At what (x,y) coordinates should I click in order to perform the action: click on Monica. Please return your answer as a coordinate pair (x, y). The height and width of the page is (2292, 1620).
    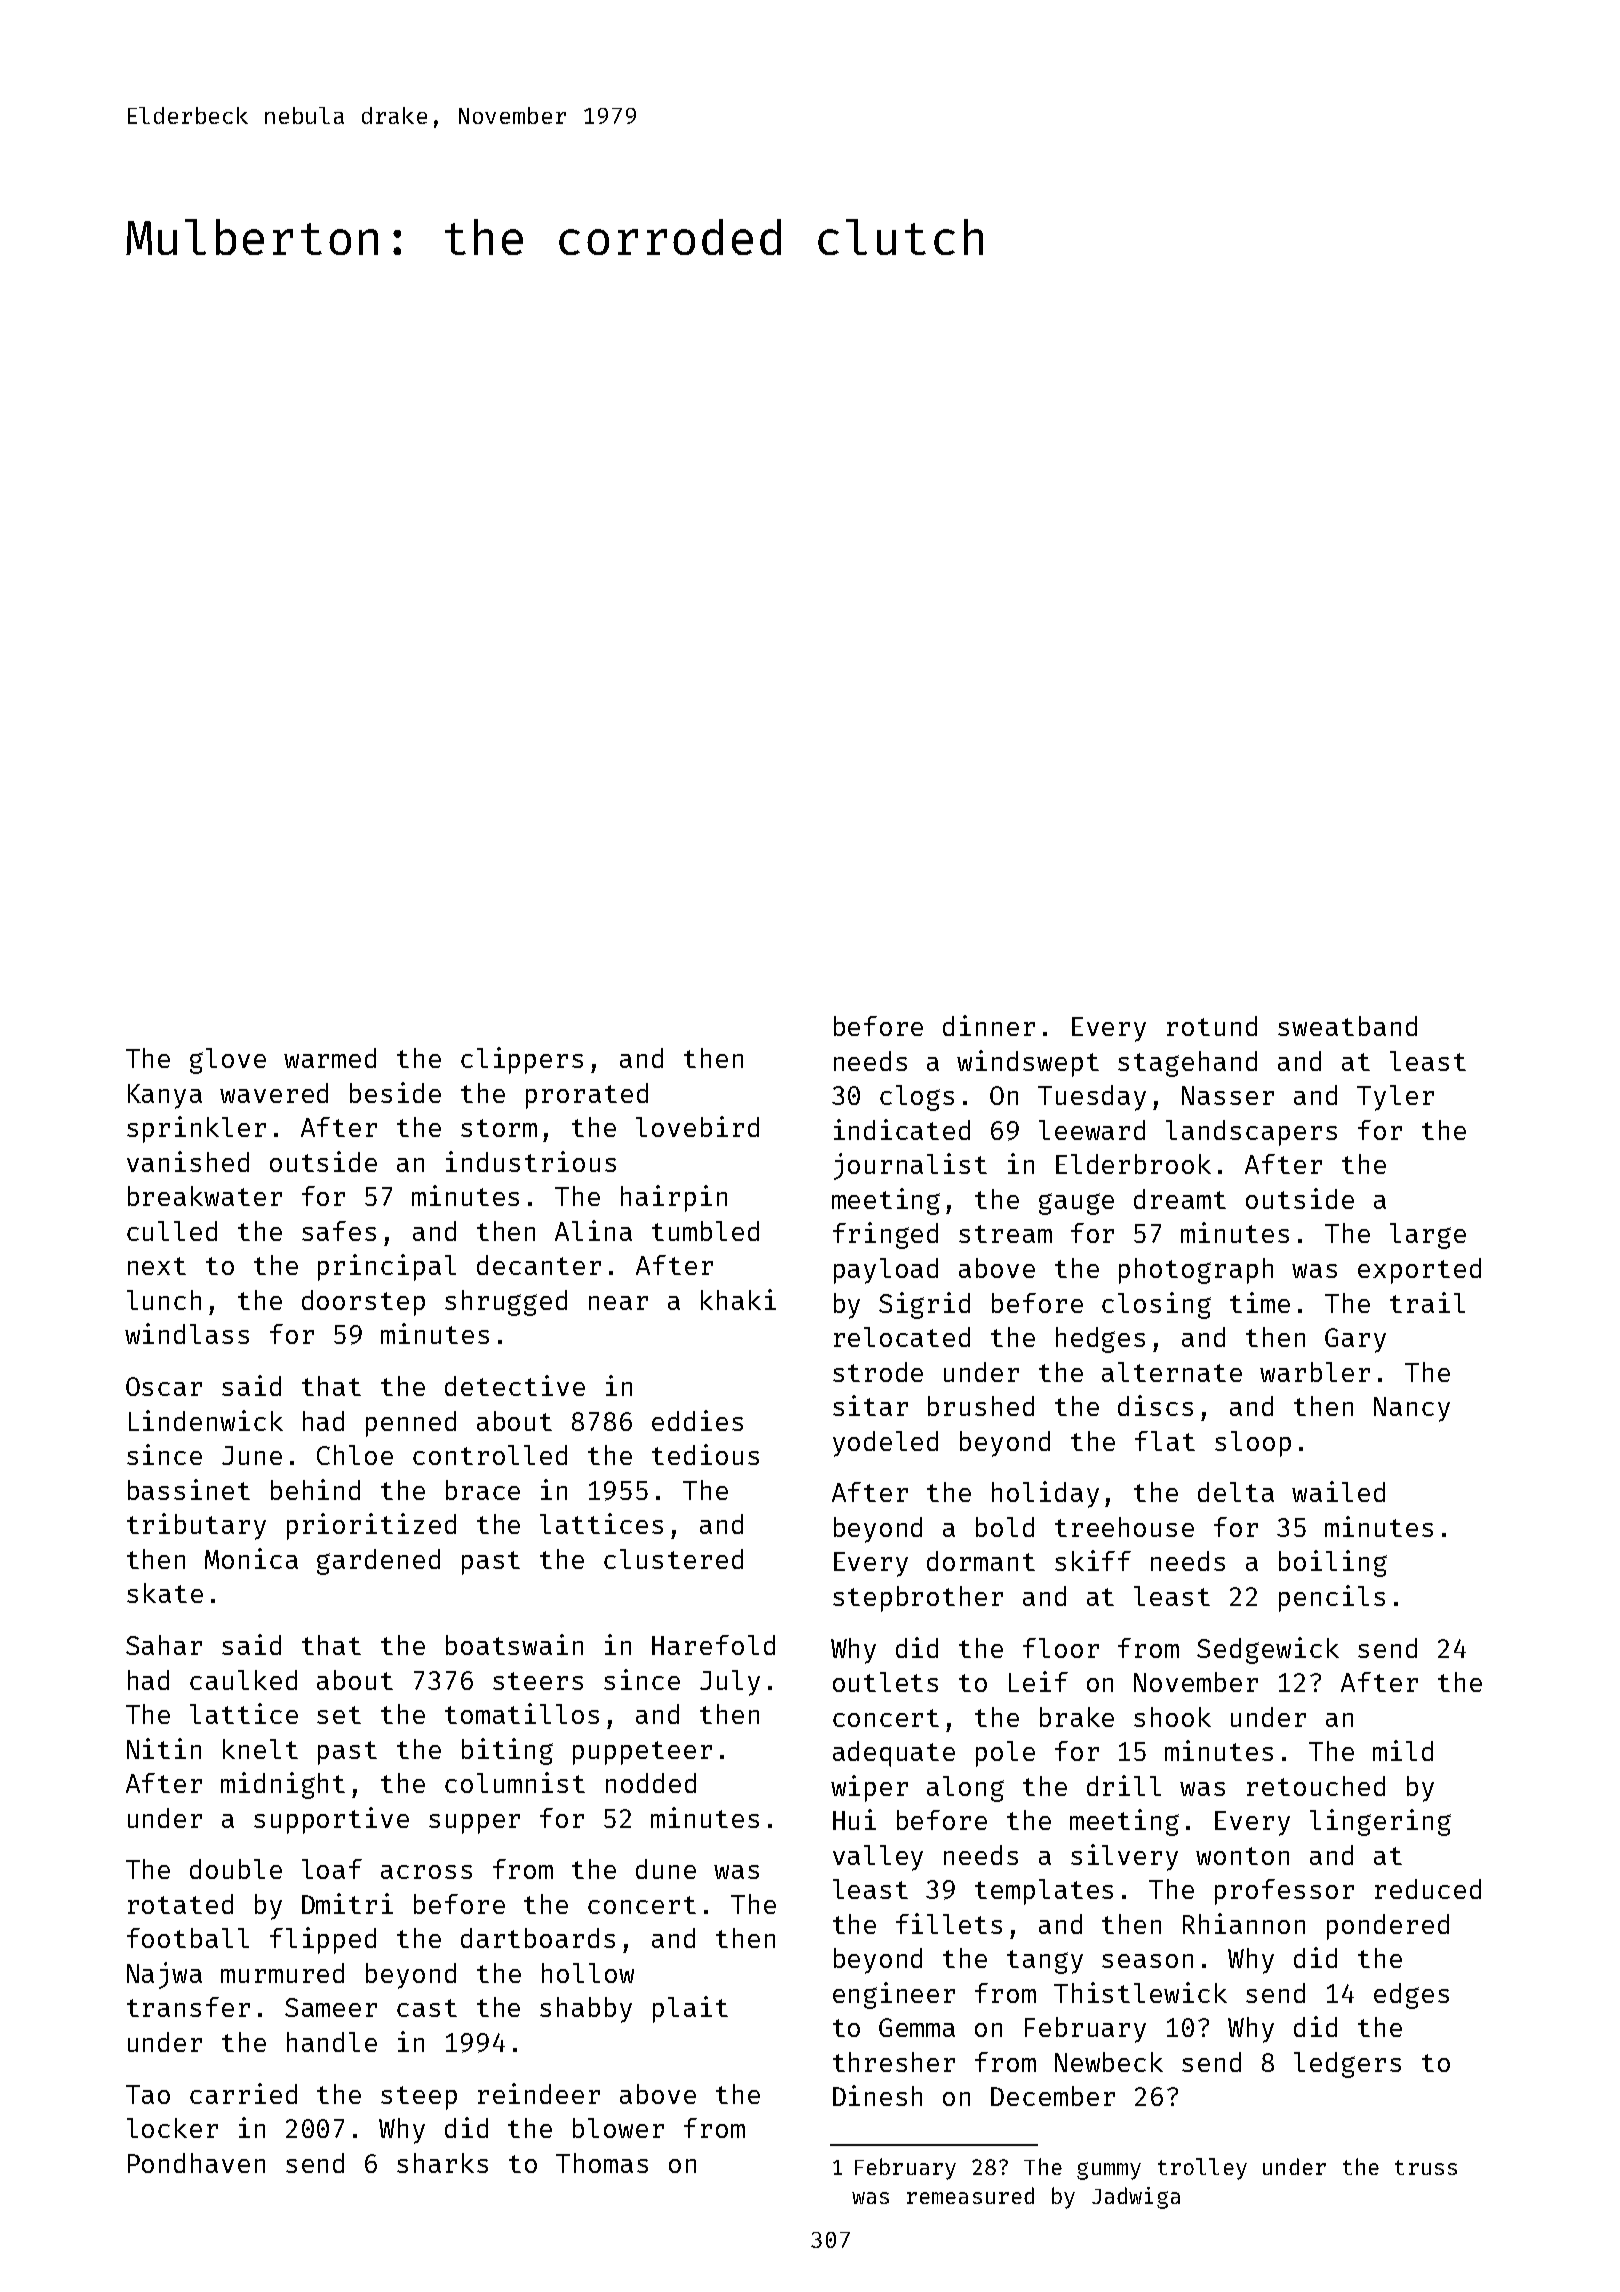
    Looking at the image, I should click on (251, 1558).
